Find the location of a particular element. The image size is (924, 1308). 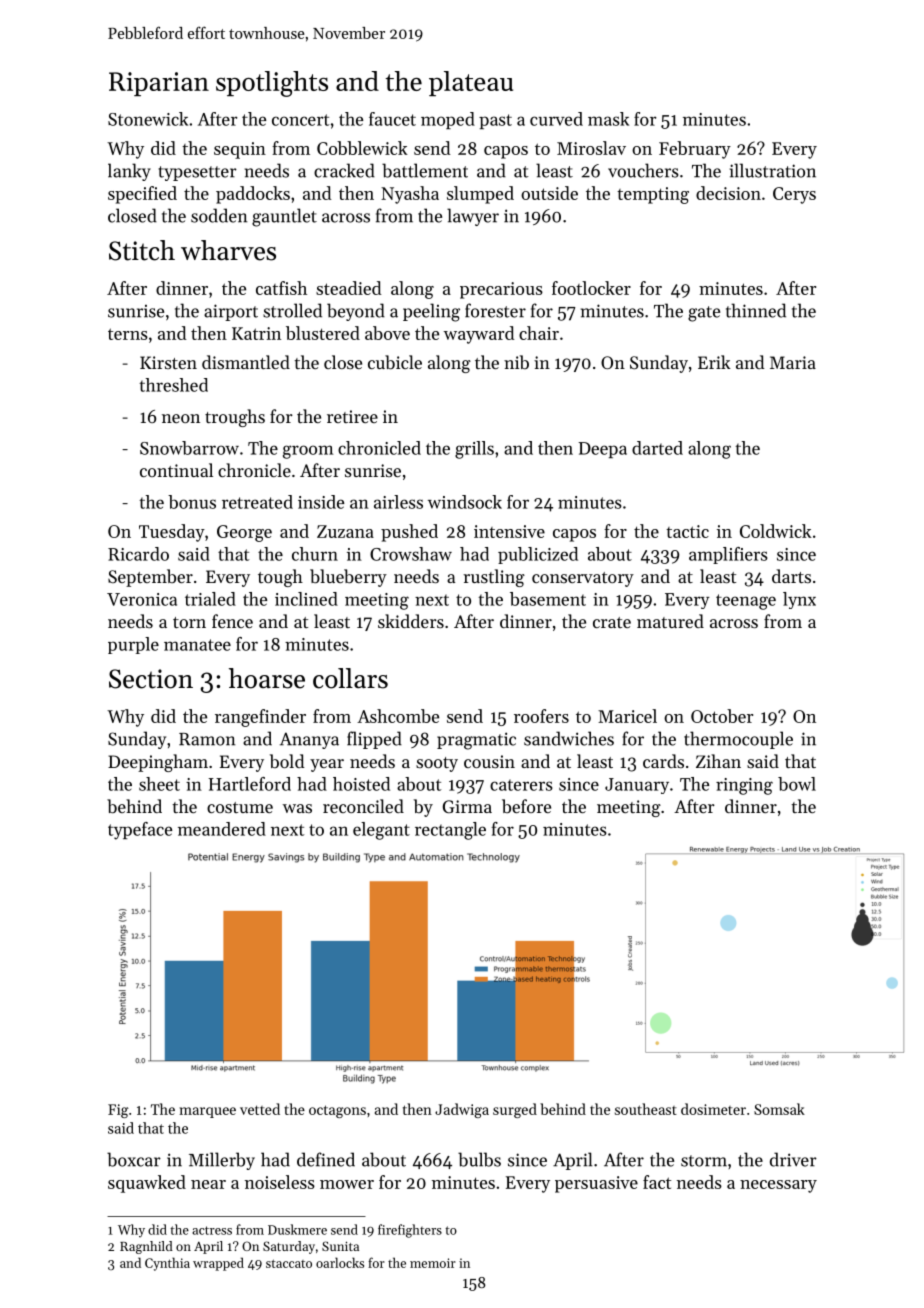

vouchers is located at coordinates (643, 170).
